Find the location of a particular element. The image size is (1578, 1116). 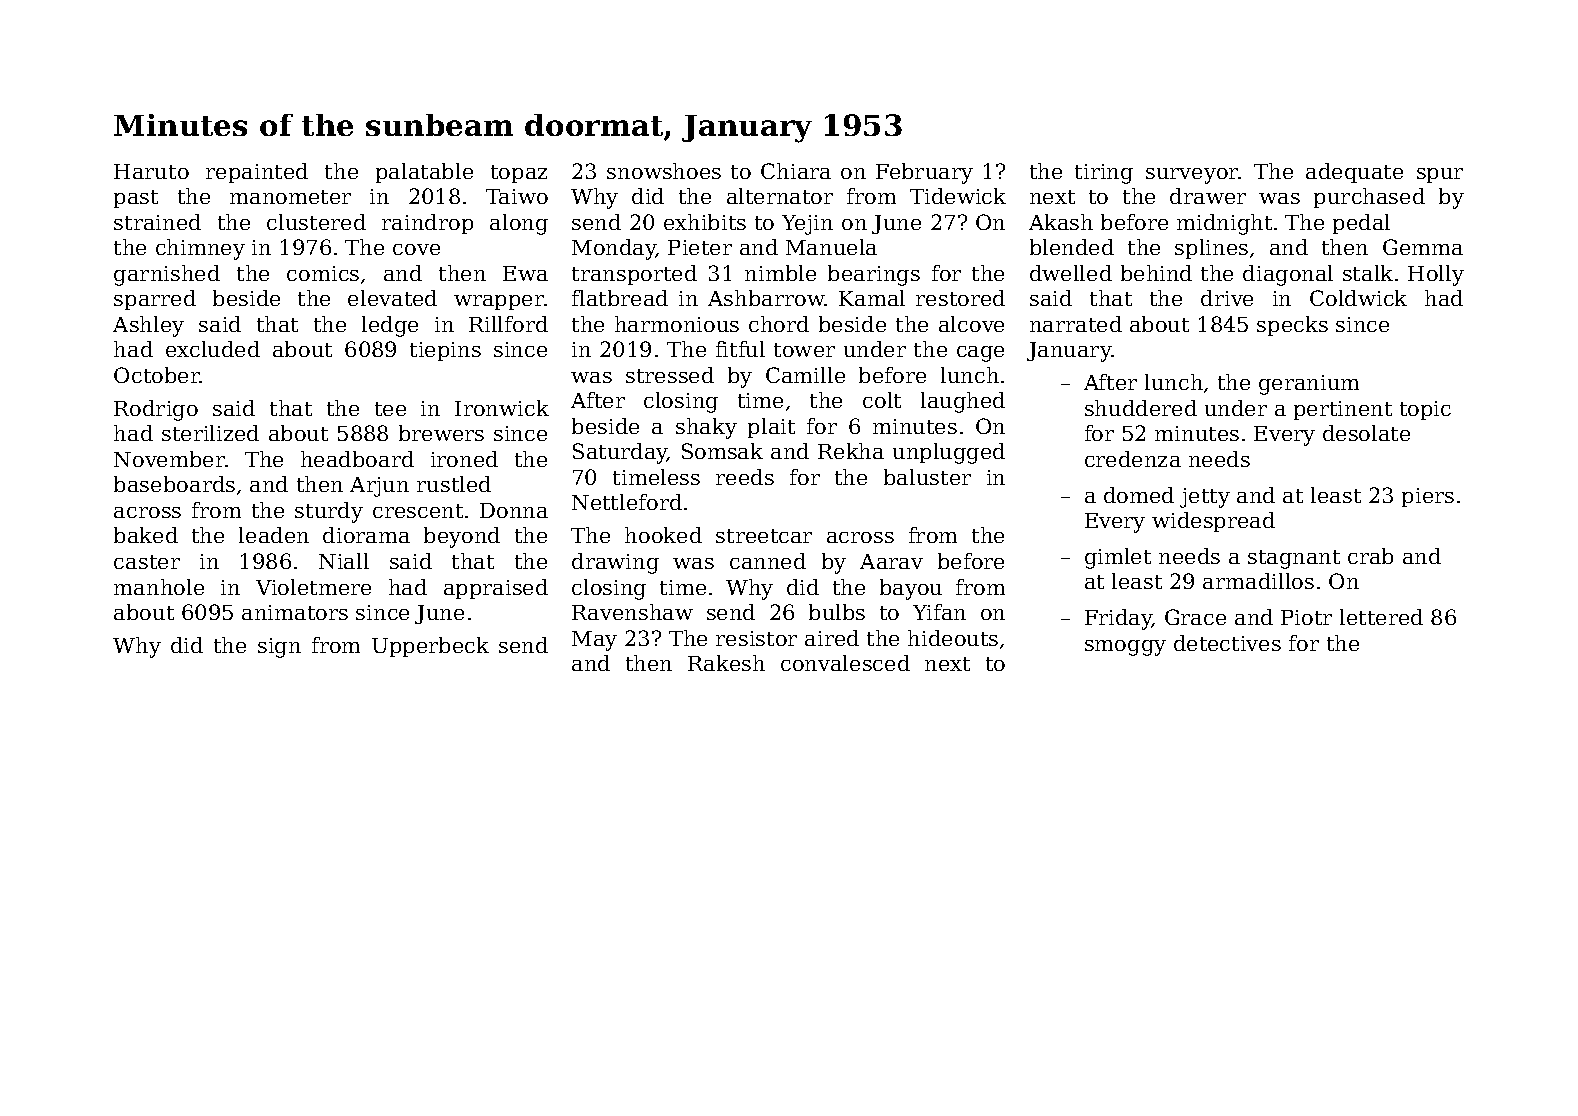

adequate is located at coordinates (1354, 173).
